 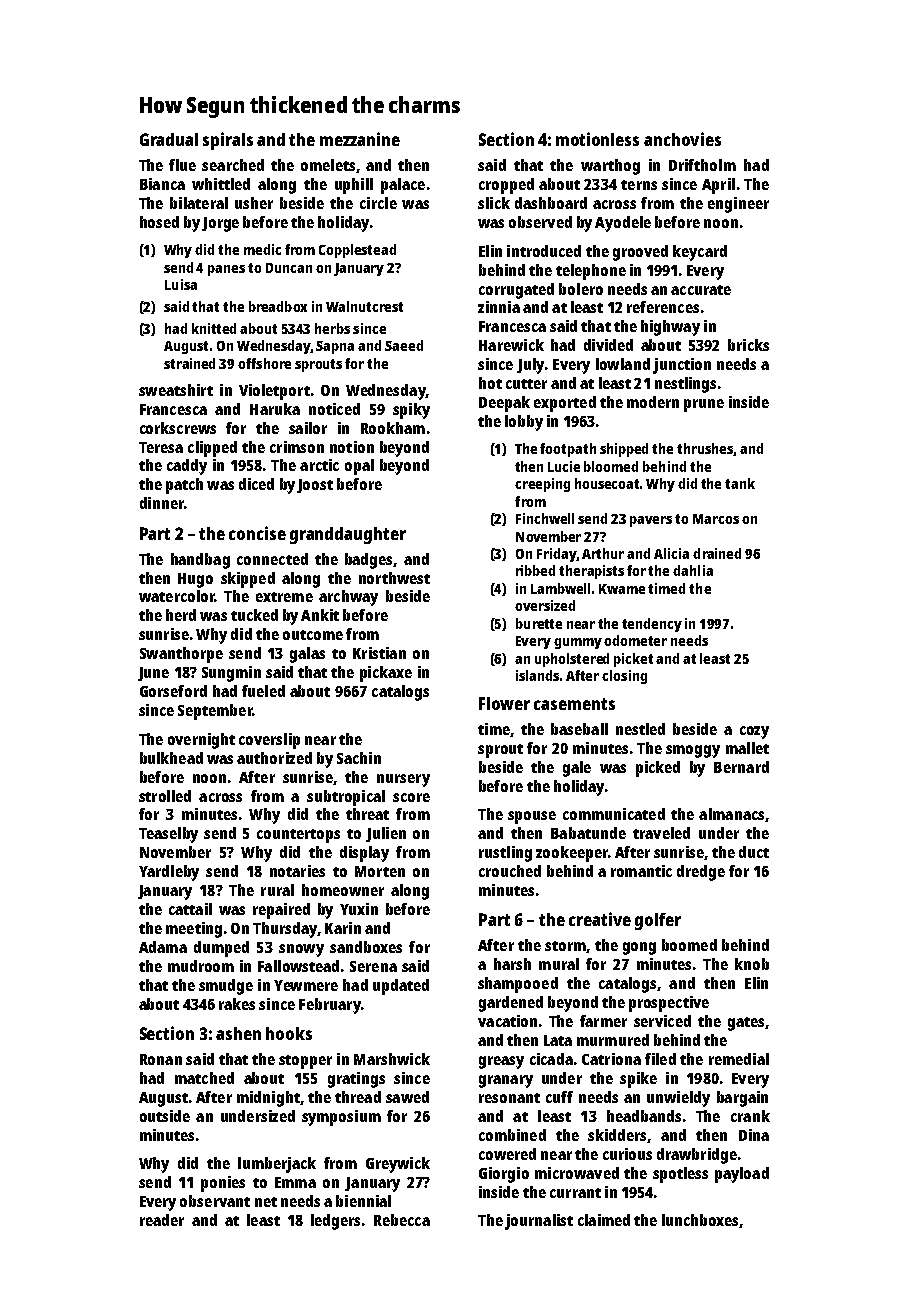 I want to click on hooks, so click(x=289, y=1033).
